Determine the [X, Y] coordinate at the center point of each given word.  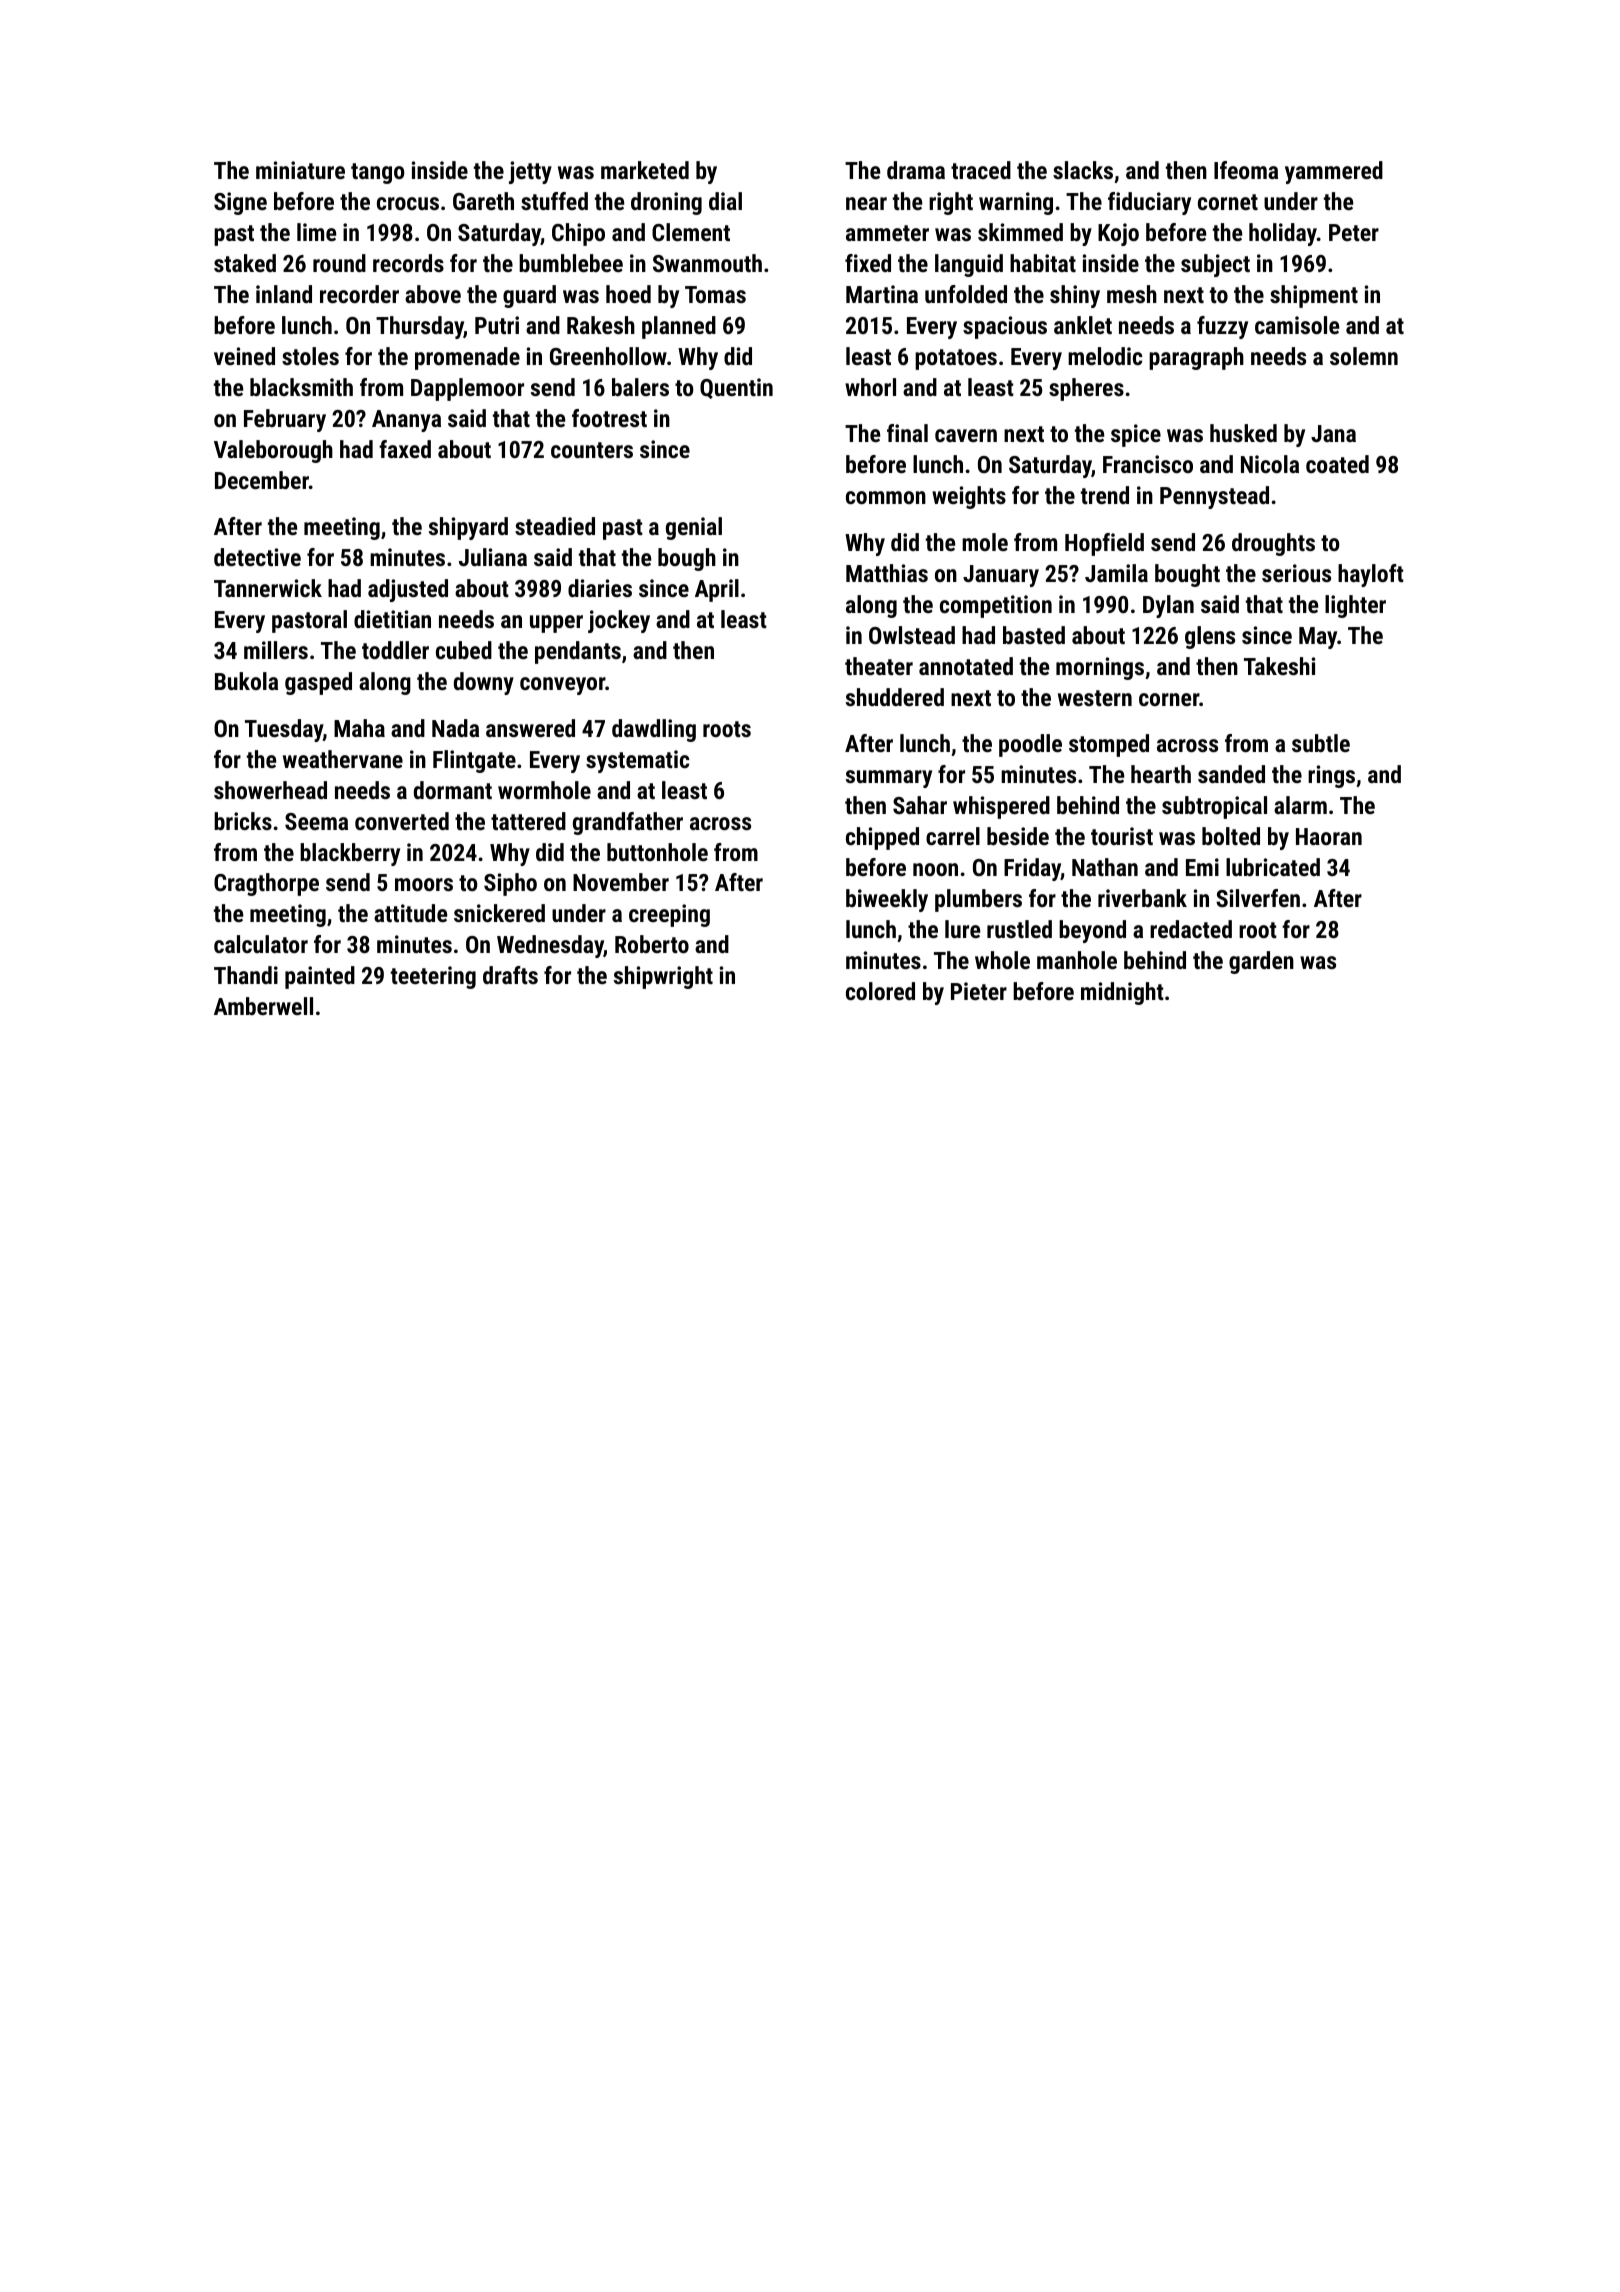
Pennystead [1214, 497]
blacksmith [301, 387]
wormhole [544, 790]
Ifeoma [1246, 170]
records [408, 263]
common [886, 497]
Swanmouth [707, 263]
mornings [1100, 668]
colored [880, 991]
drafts [510, 975]
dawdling [654, 730]
